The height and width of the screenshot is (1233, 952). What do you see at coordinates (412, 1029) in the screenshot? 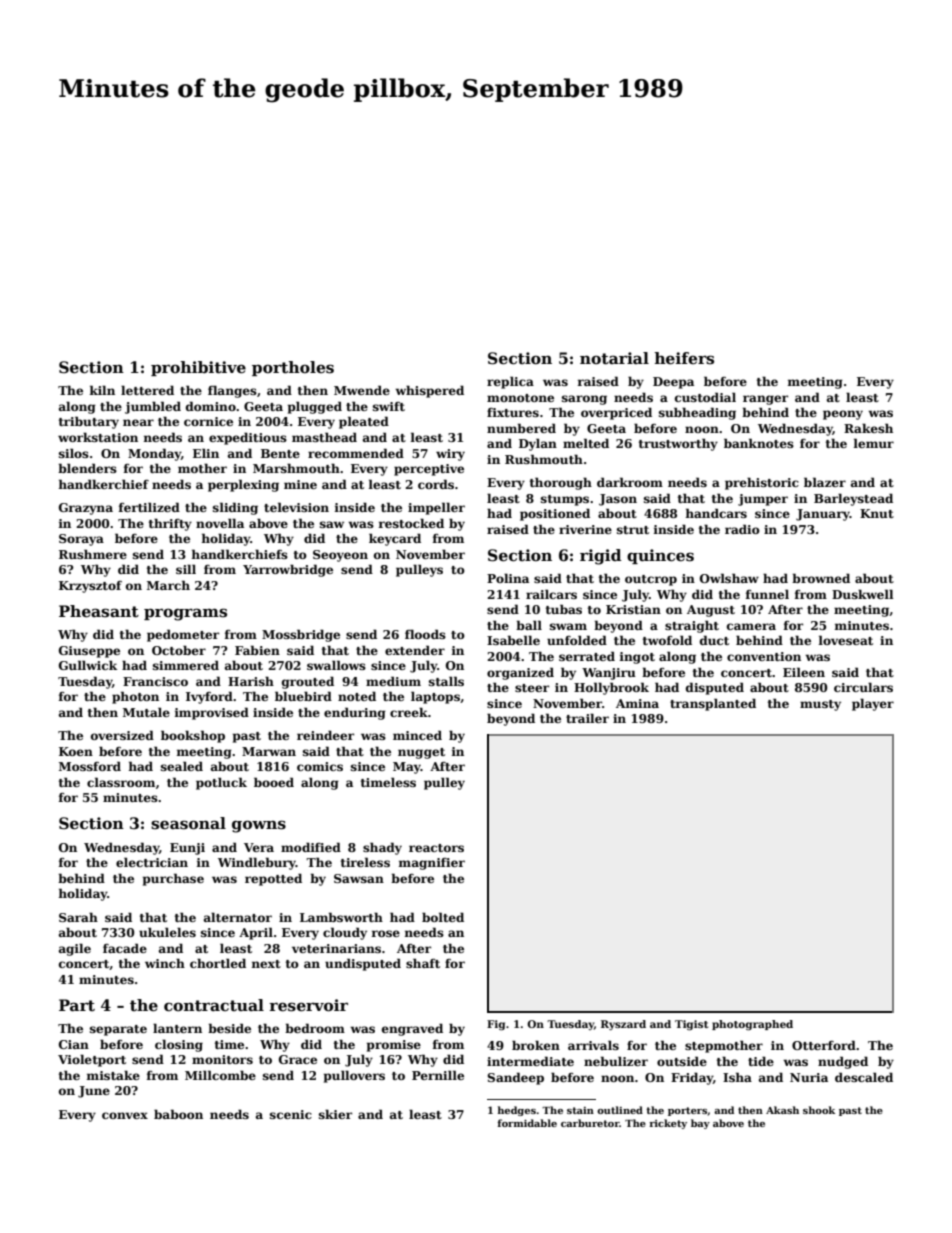
I see `engraved` at bounding box center [412, 1029].
